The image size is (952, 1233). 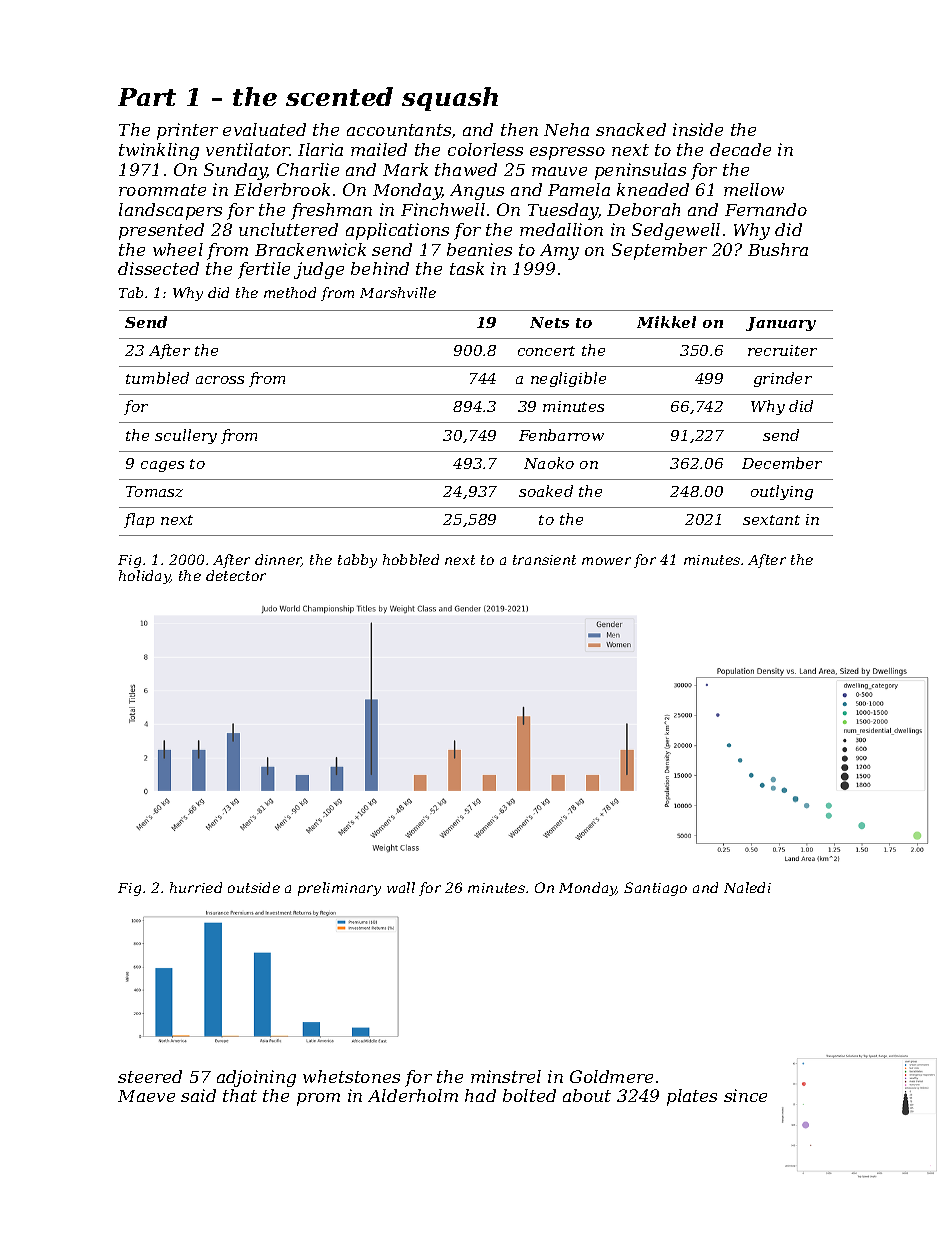 What do you see at coordinates (236, 575) in the document?
I see `detector` at bounding box center [236, 575].
